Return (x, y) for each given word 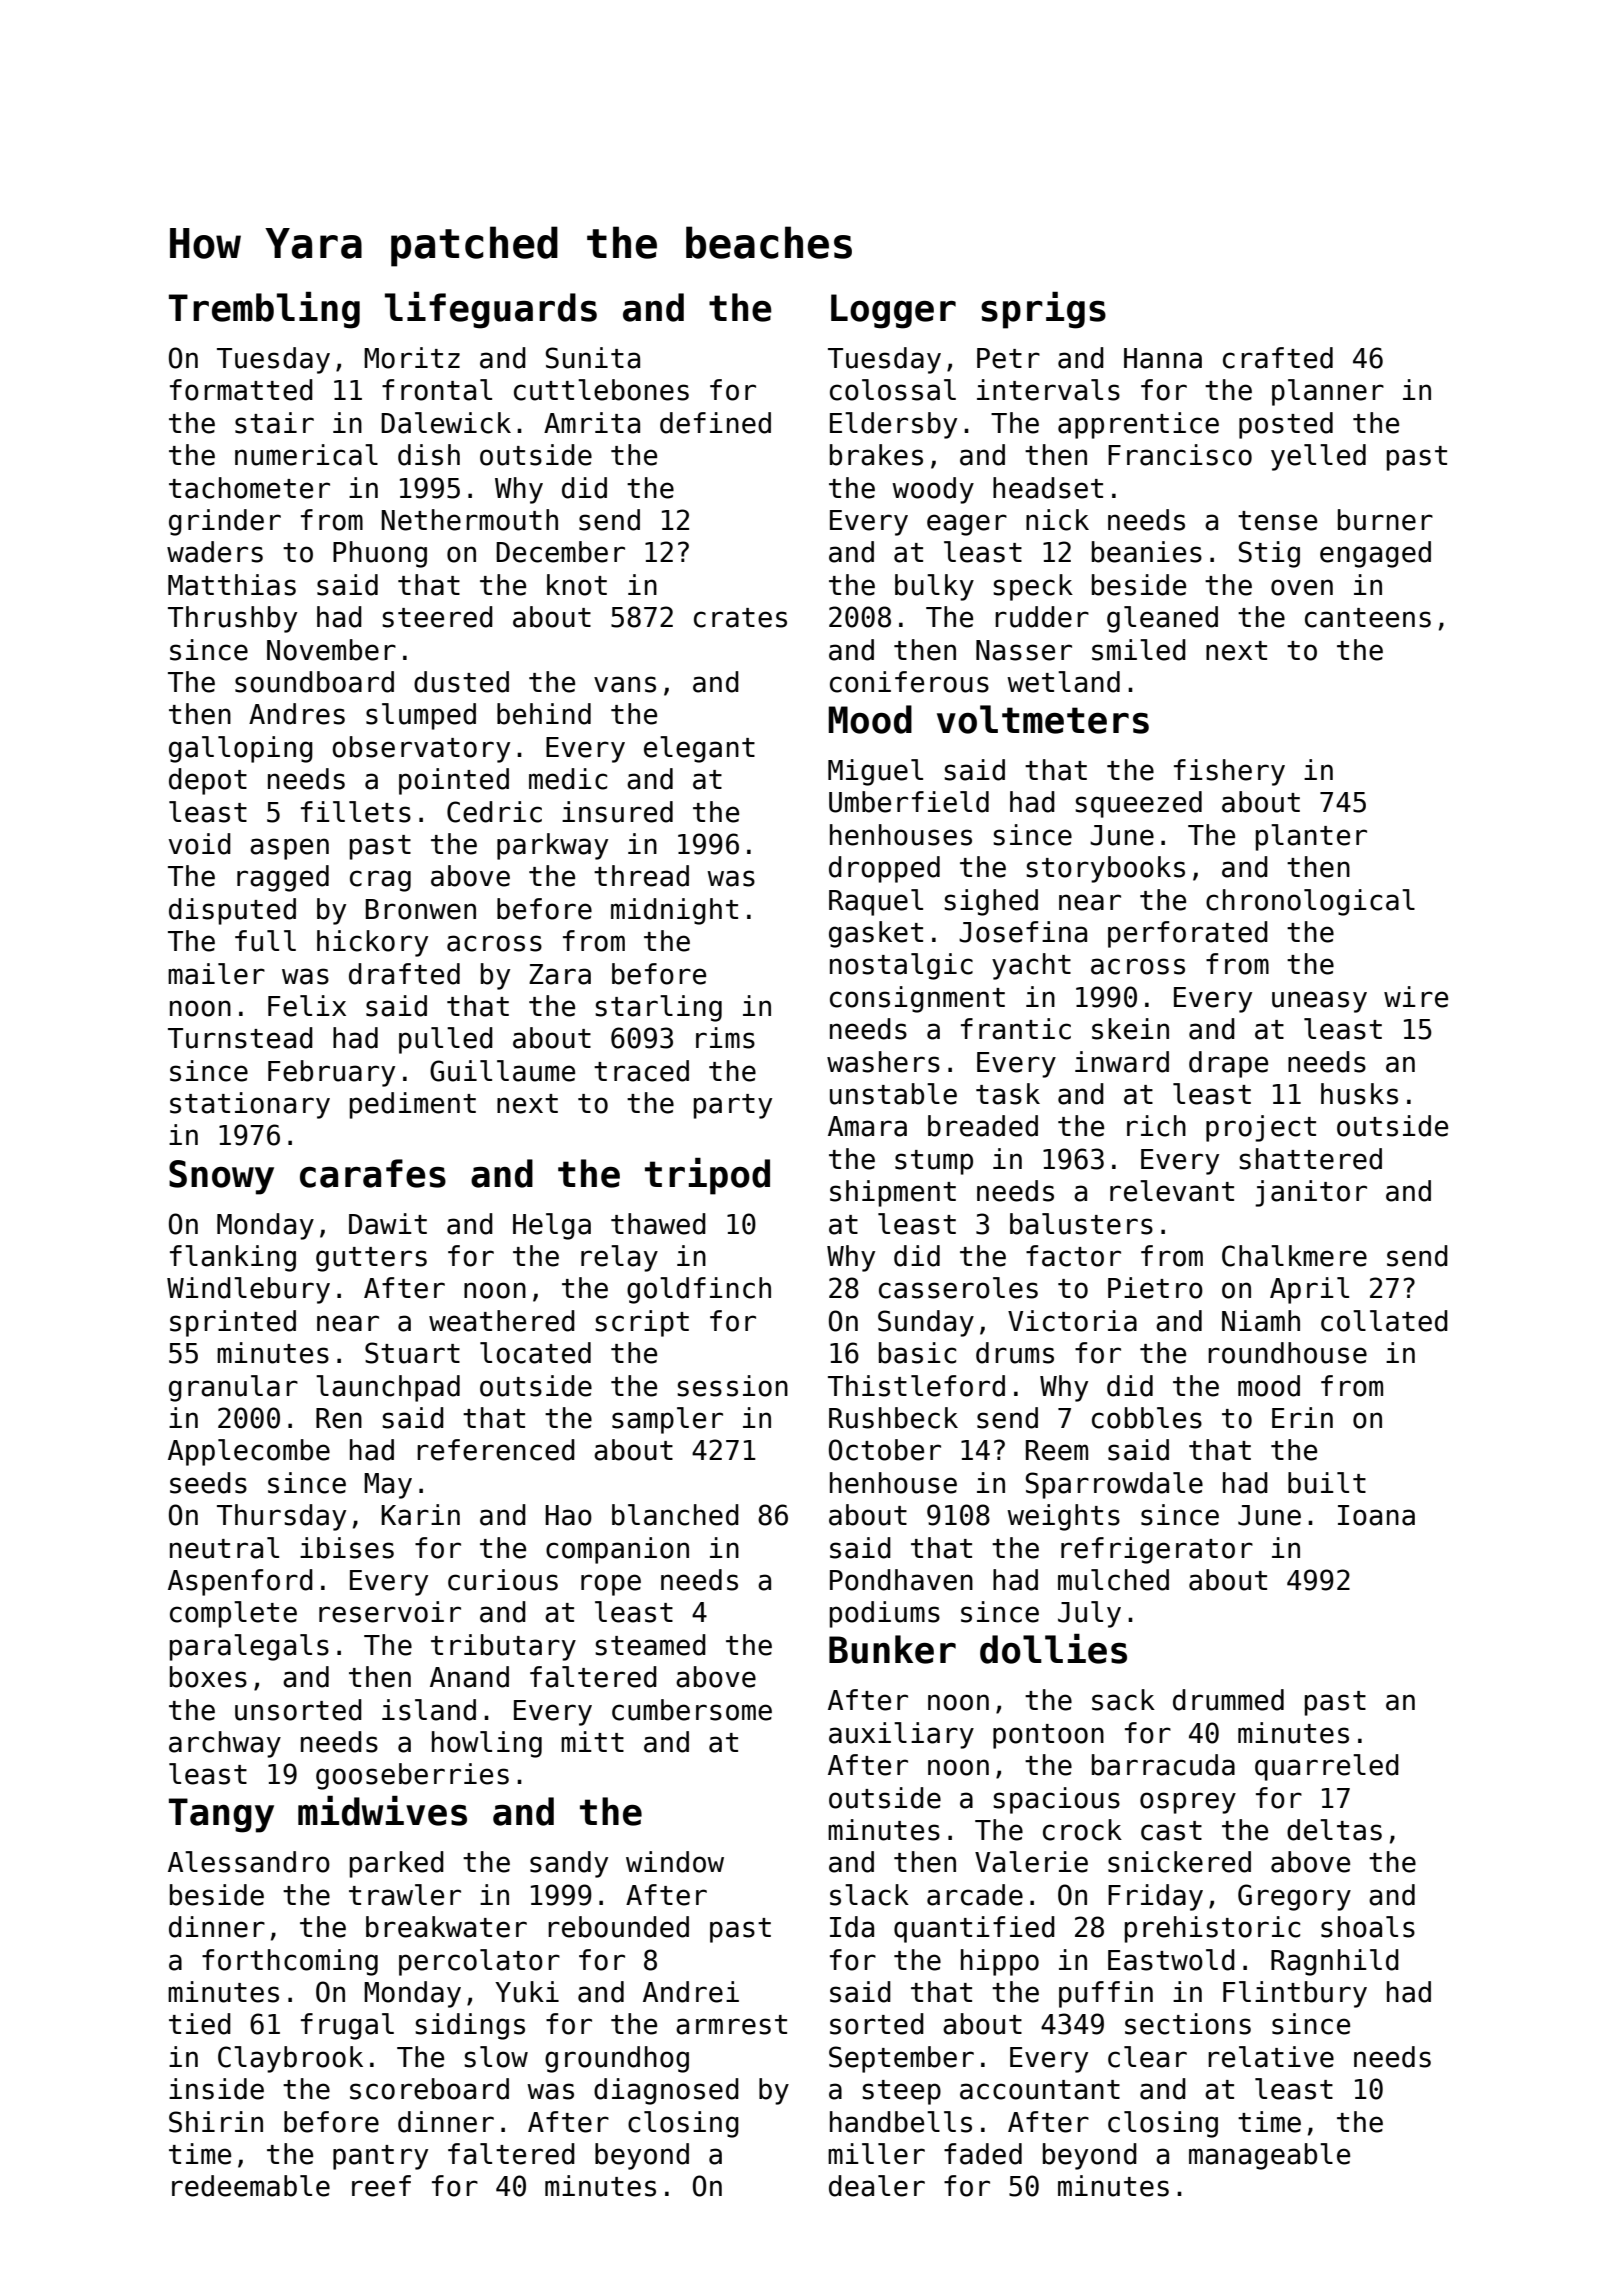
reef (381, 2186)
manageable (1269, 2156)
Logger (893, 311)
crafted (1278, 358)
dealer (877, 2186)
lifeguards (491, 310)
